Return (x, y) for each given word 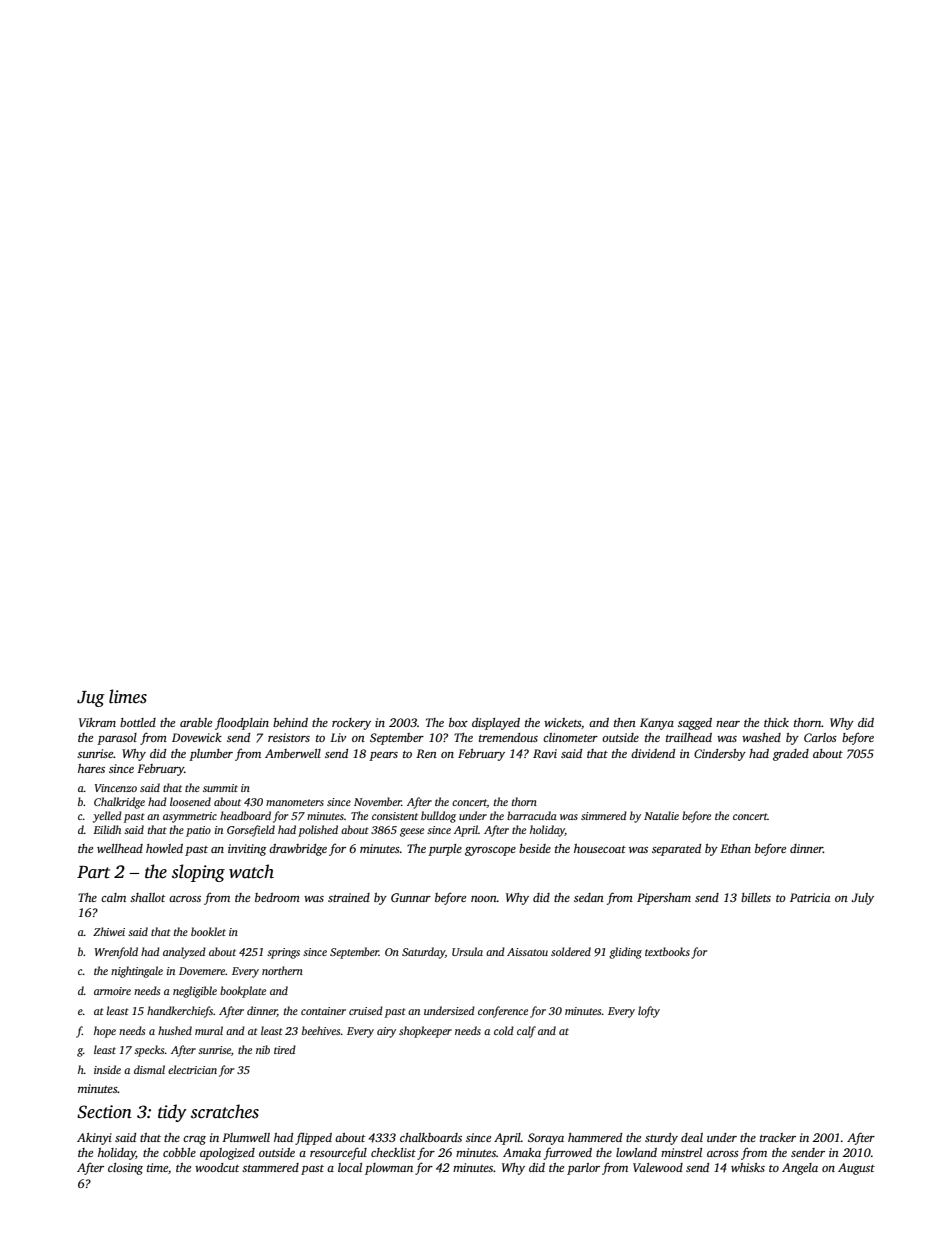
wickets (562, 722)
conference (503, 1012)
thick (776, 722)
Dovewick (197, 737)
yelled (107, 817)
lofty (649, 1012)
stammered (270, 1167)
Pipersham (664, 899)
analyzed (184, 953)
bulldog (438, 817)
